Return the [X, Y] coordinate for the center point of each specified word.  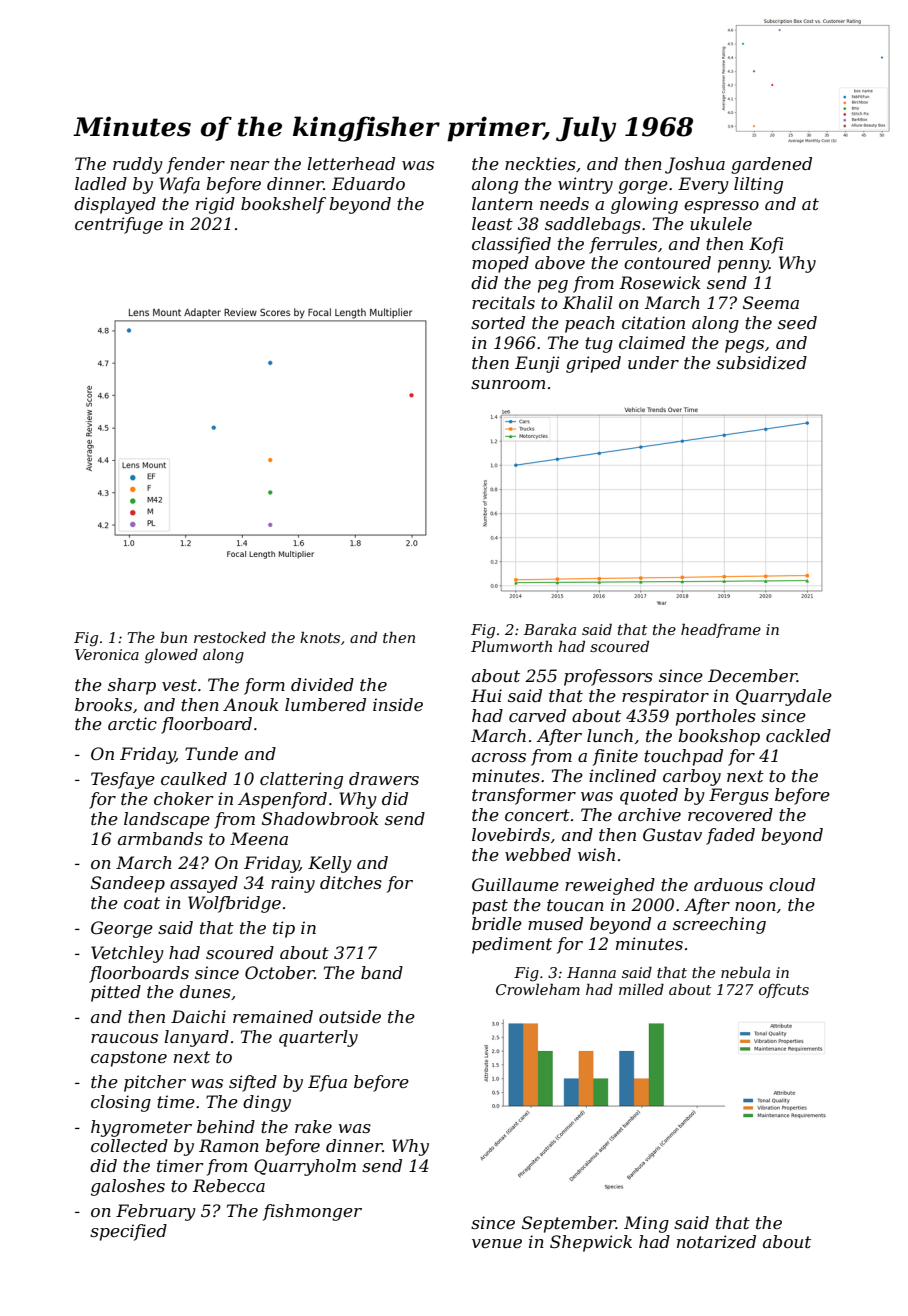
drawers [384, 778]
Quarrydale [784, 697]
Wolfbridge [234, 904]
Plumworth [511, 646]
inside [398, 704]
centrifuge [119, 225]
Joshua [695, 165]
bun [173, 637]
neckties [540, 163]
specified [128, 1232]
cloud [792, 884]
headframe [721, 630]
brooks [103, 704]
